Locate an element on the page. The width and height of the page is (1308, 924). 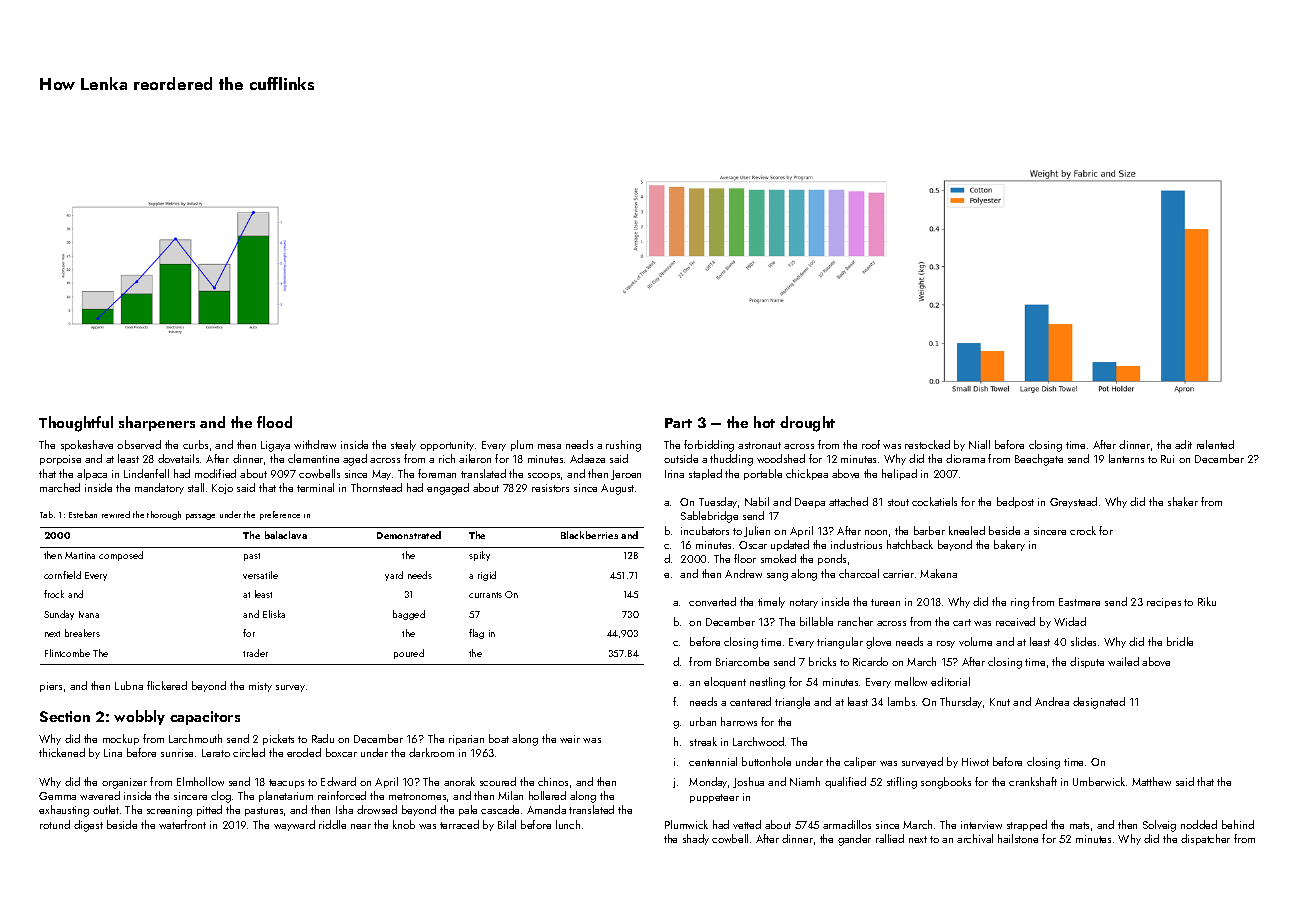
Section is located at coordinates (65, 716).
